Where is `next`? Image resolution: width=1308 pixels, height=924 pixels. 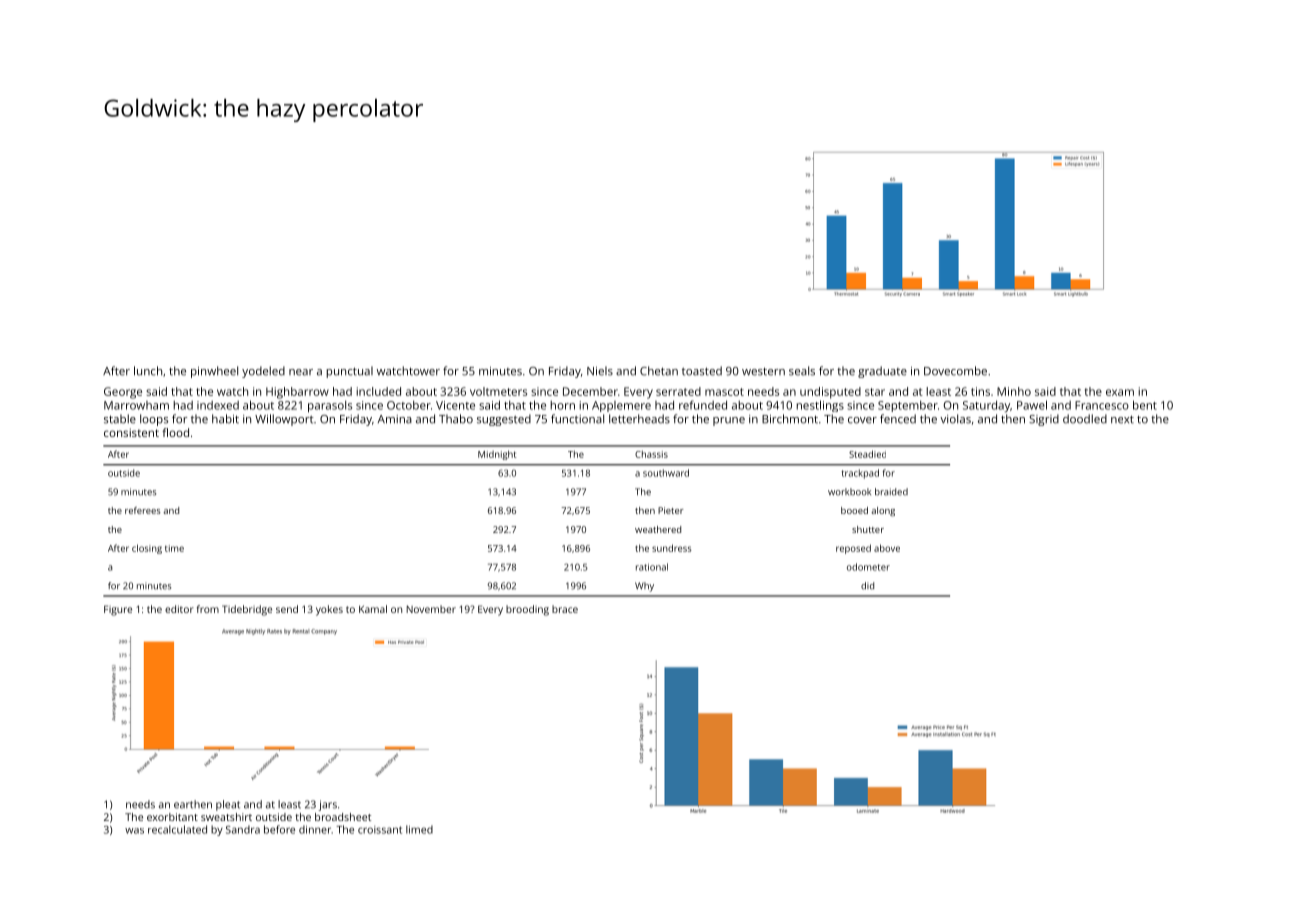 next is located at coordinates (1122, 419).
